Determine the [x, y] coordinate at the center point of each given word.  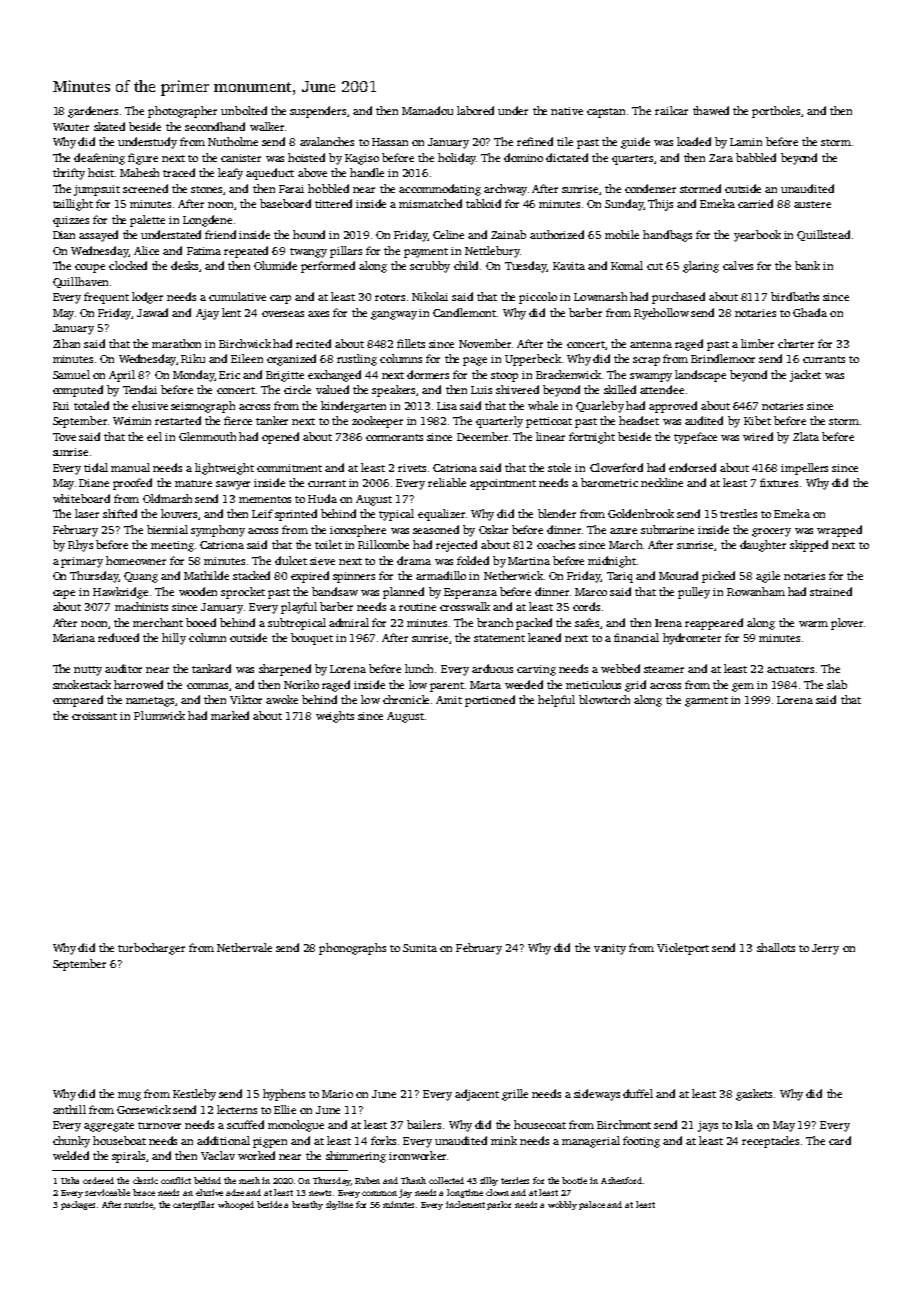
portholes [776, 112]
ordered [98, 1180]
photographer [182, 112]
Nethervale [244, 947]
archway [505, 190]
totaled [91, 405]
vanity [610, 949]
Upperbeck [533, 360]
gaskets [754, 1095]
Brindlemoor [723, 358]
